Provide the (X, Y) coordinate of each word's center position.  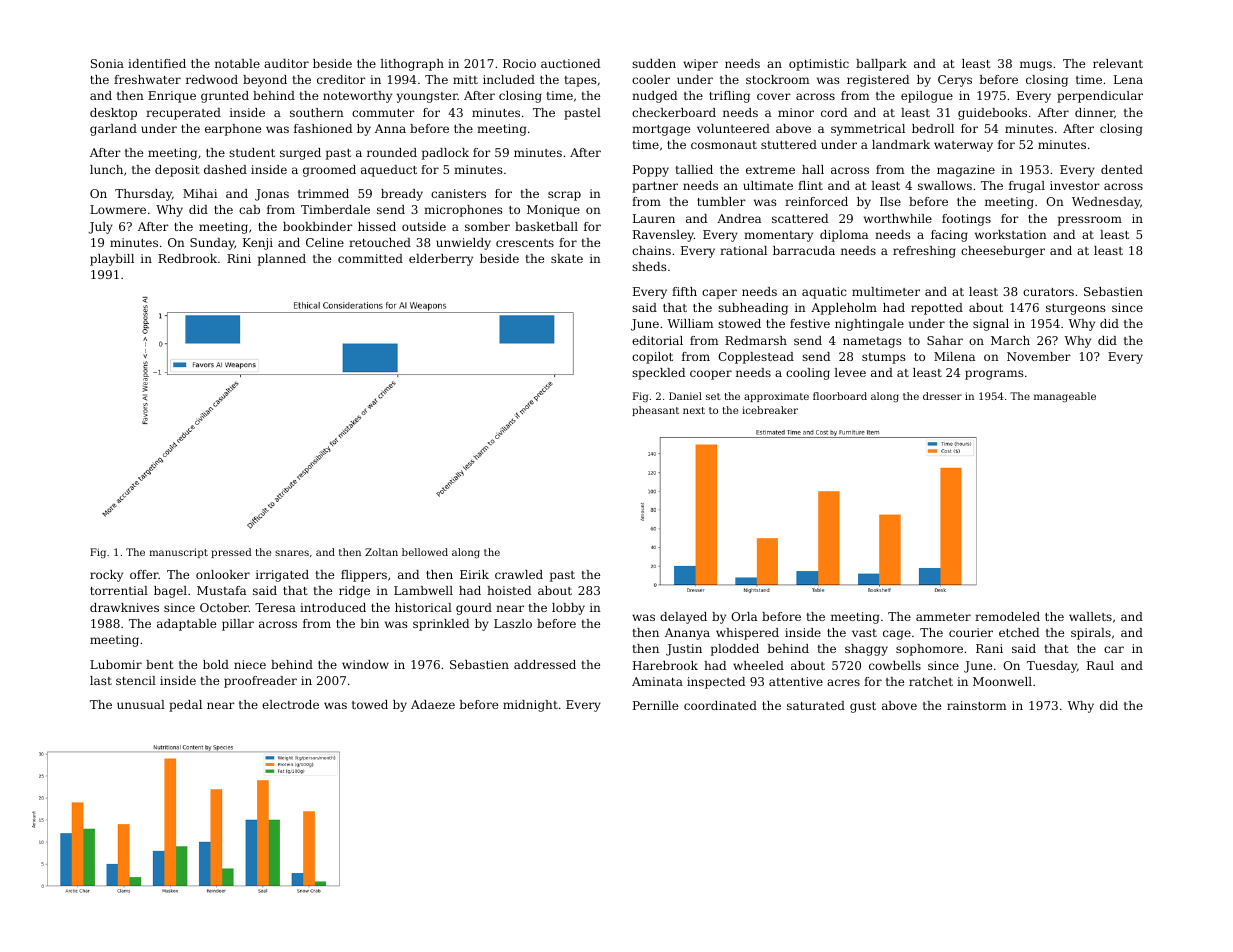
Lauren (654, 218)
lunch (106, 169)
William (690, 323)
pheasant (655, 411)
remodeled (1007, 616)
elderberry (441, 260)
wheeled (758, 665)
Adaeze (433, 704)
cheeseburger (1003, 252)
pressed (231, 553)
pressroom (1090, 221)
